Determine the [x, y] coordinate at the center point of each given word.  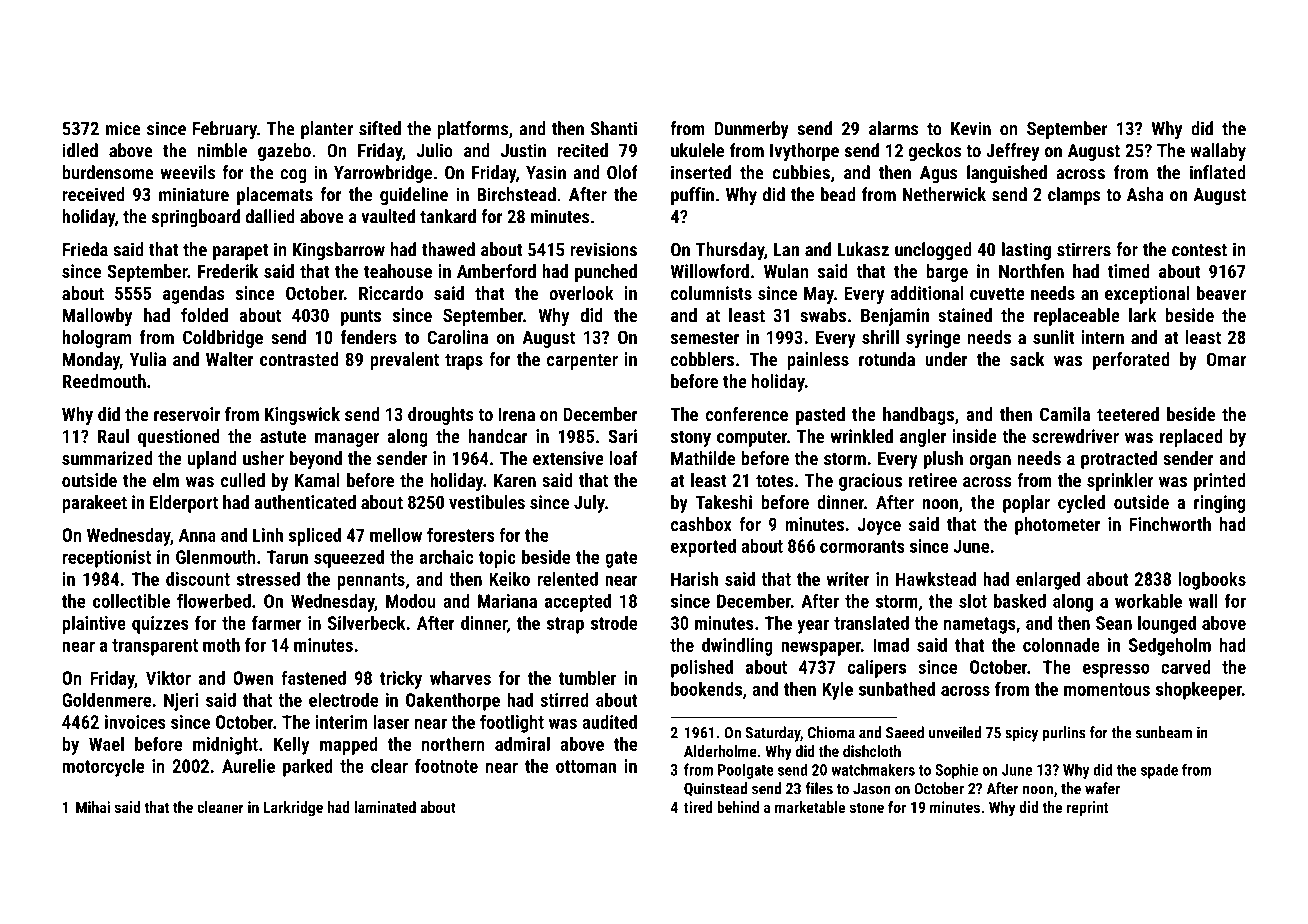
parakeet [94, 504]
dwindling [737, 647]
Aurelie [248, 766]
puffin [692, 196]
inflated [1218, 172]
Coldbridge [223, 339]
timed [1129, 271]
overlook [581, 293]
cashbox [701, 524]
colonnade [1061, 645]
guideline [414, 196]
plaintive [94, 625]
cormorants [862, 546]
